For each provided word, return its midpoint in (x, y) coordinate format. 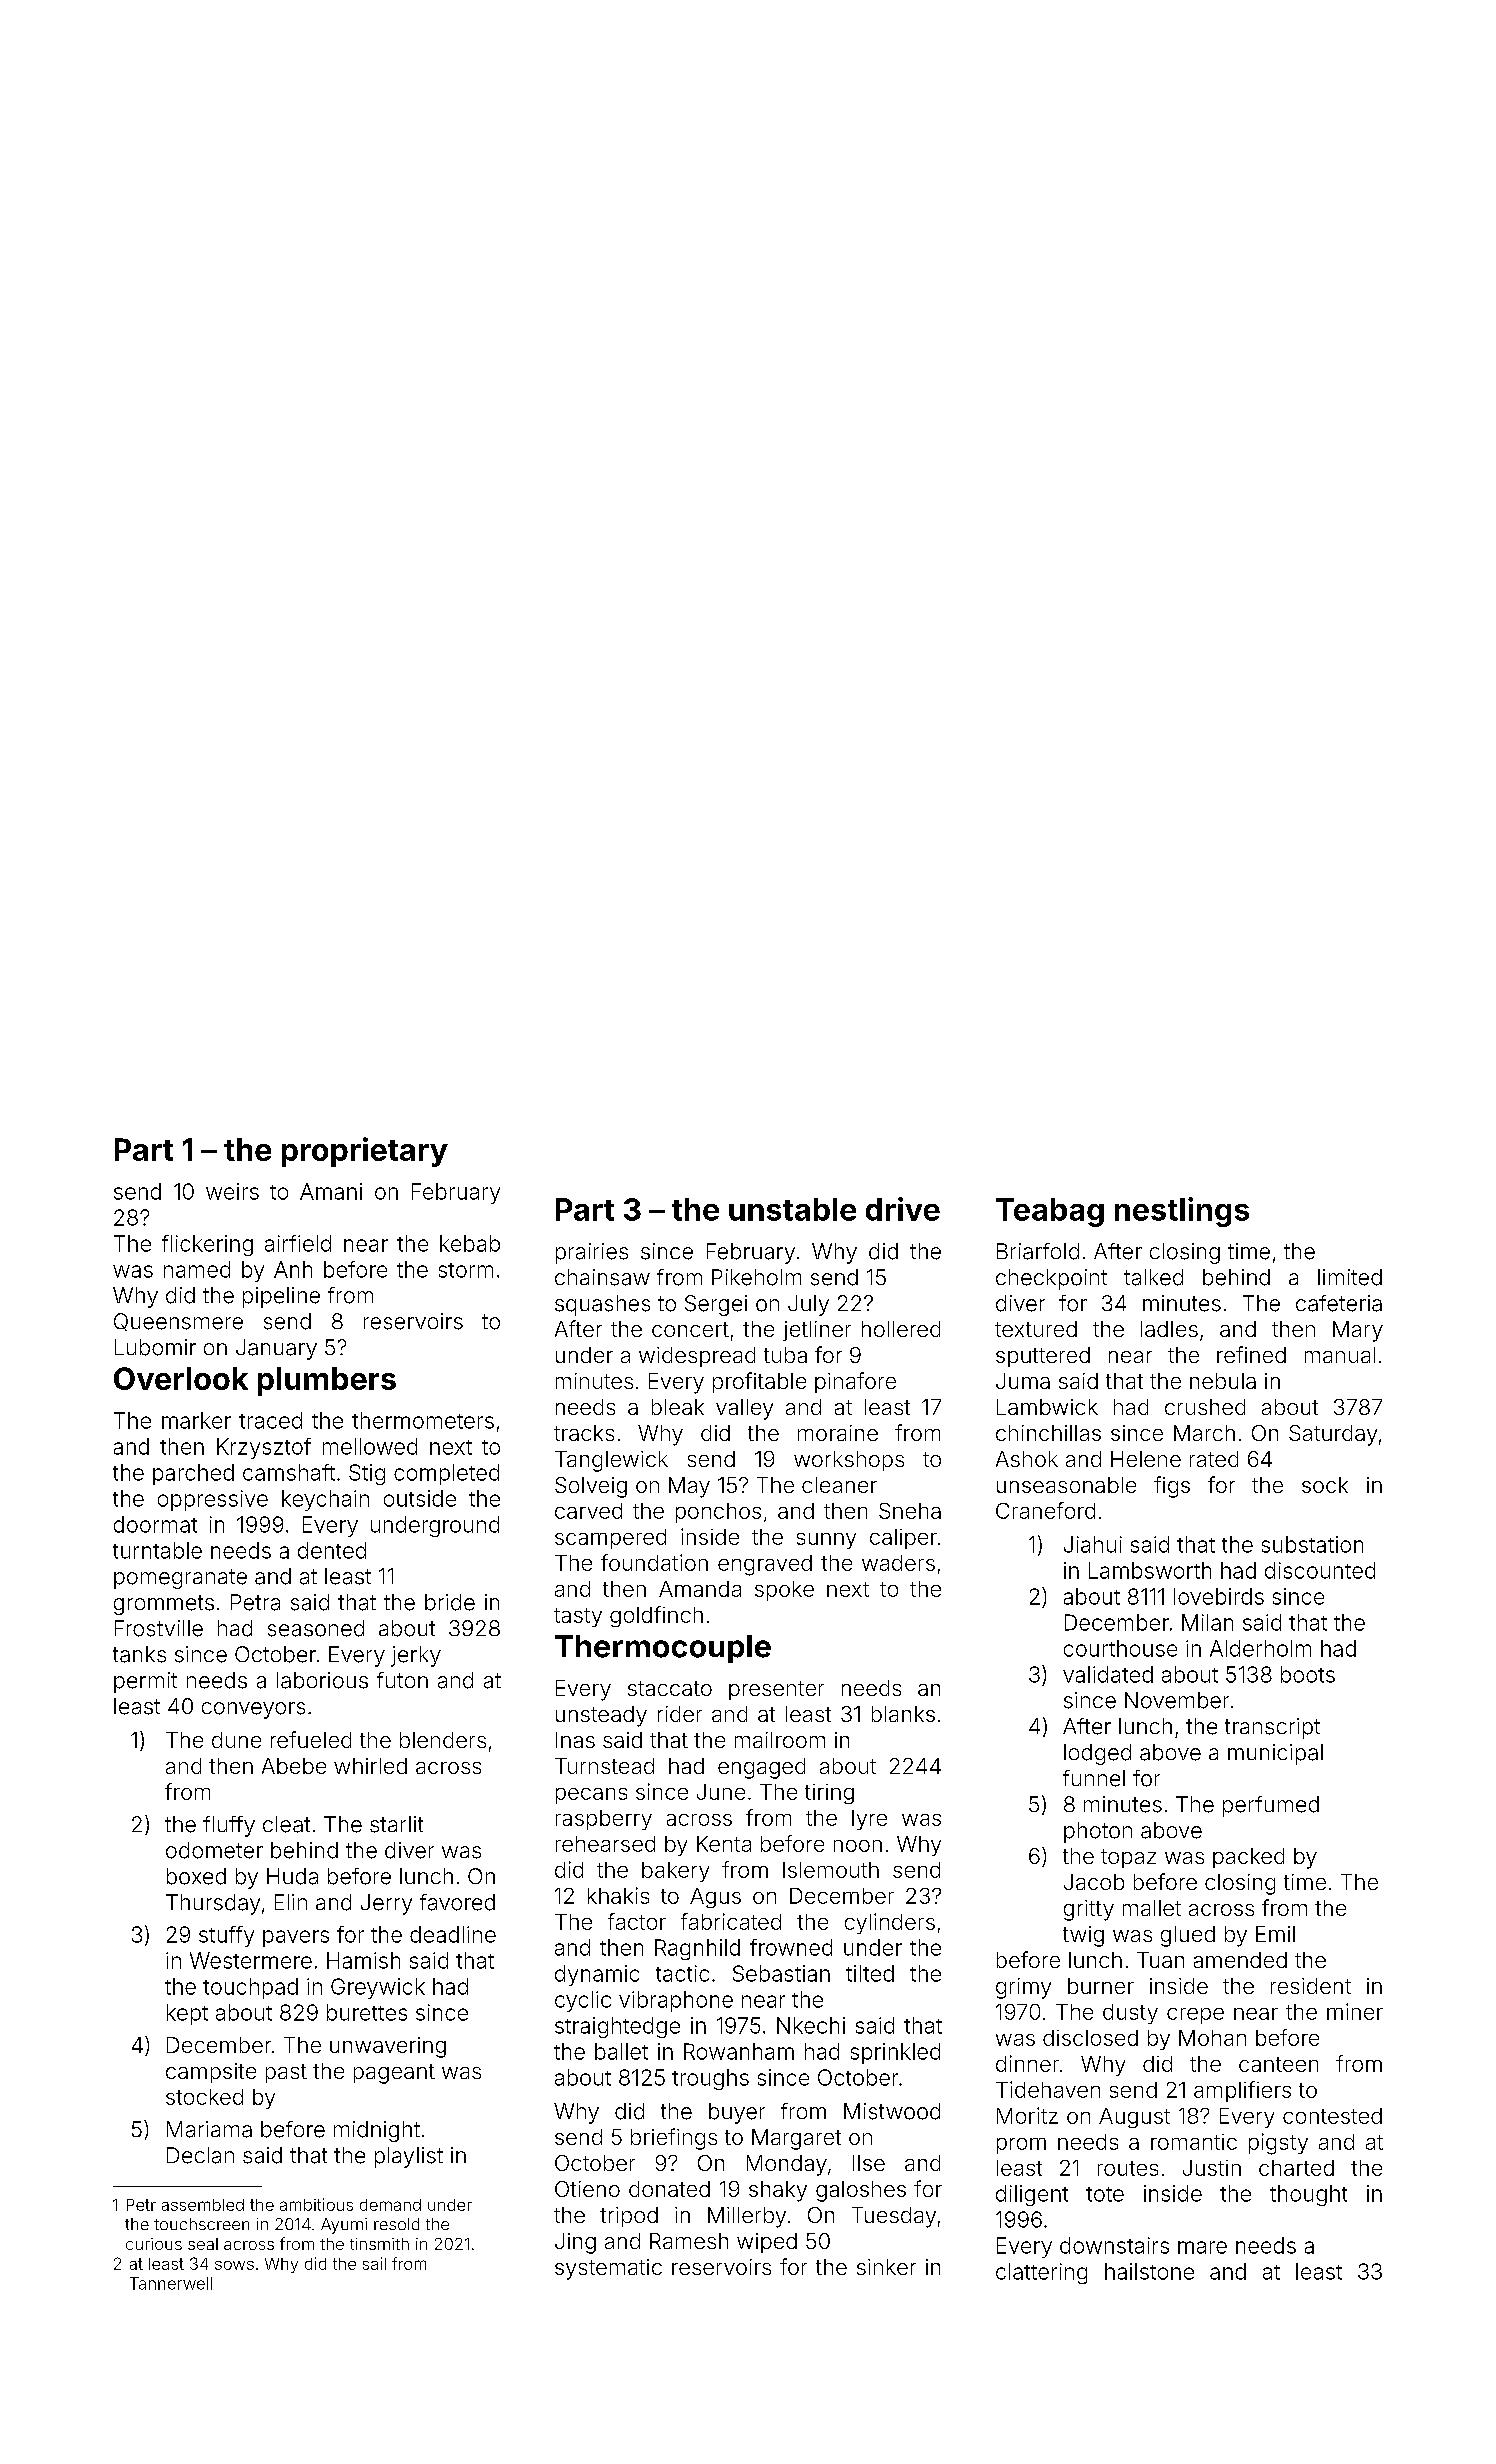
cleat (286, 1824)
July (808, 1305)
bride (450, 1602)
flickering (207, 1245)
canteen (1278, 2064)
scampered (610, 1539)
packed (1248, 1858)
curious (154, 2244)
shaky (778, 2191)
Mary (1358, 1331)
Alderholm (1260, 1648)
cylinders (890, 1923)
